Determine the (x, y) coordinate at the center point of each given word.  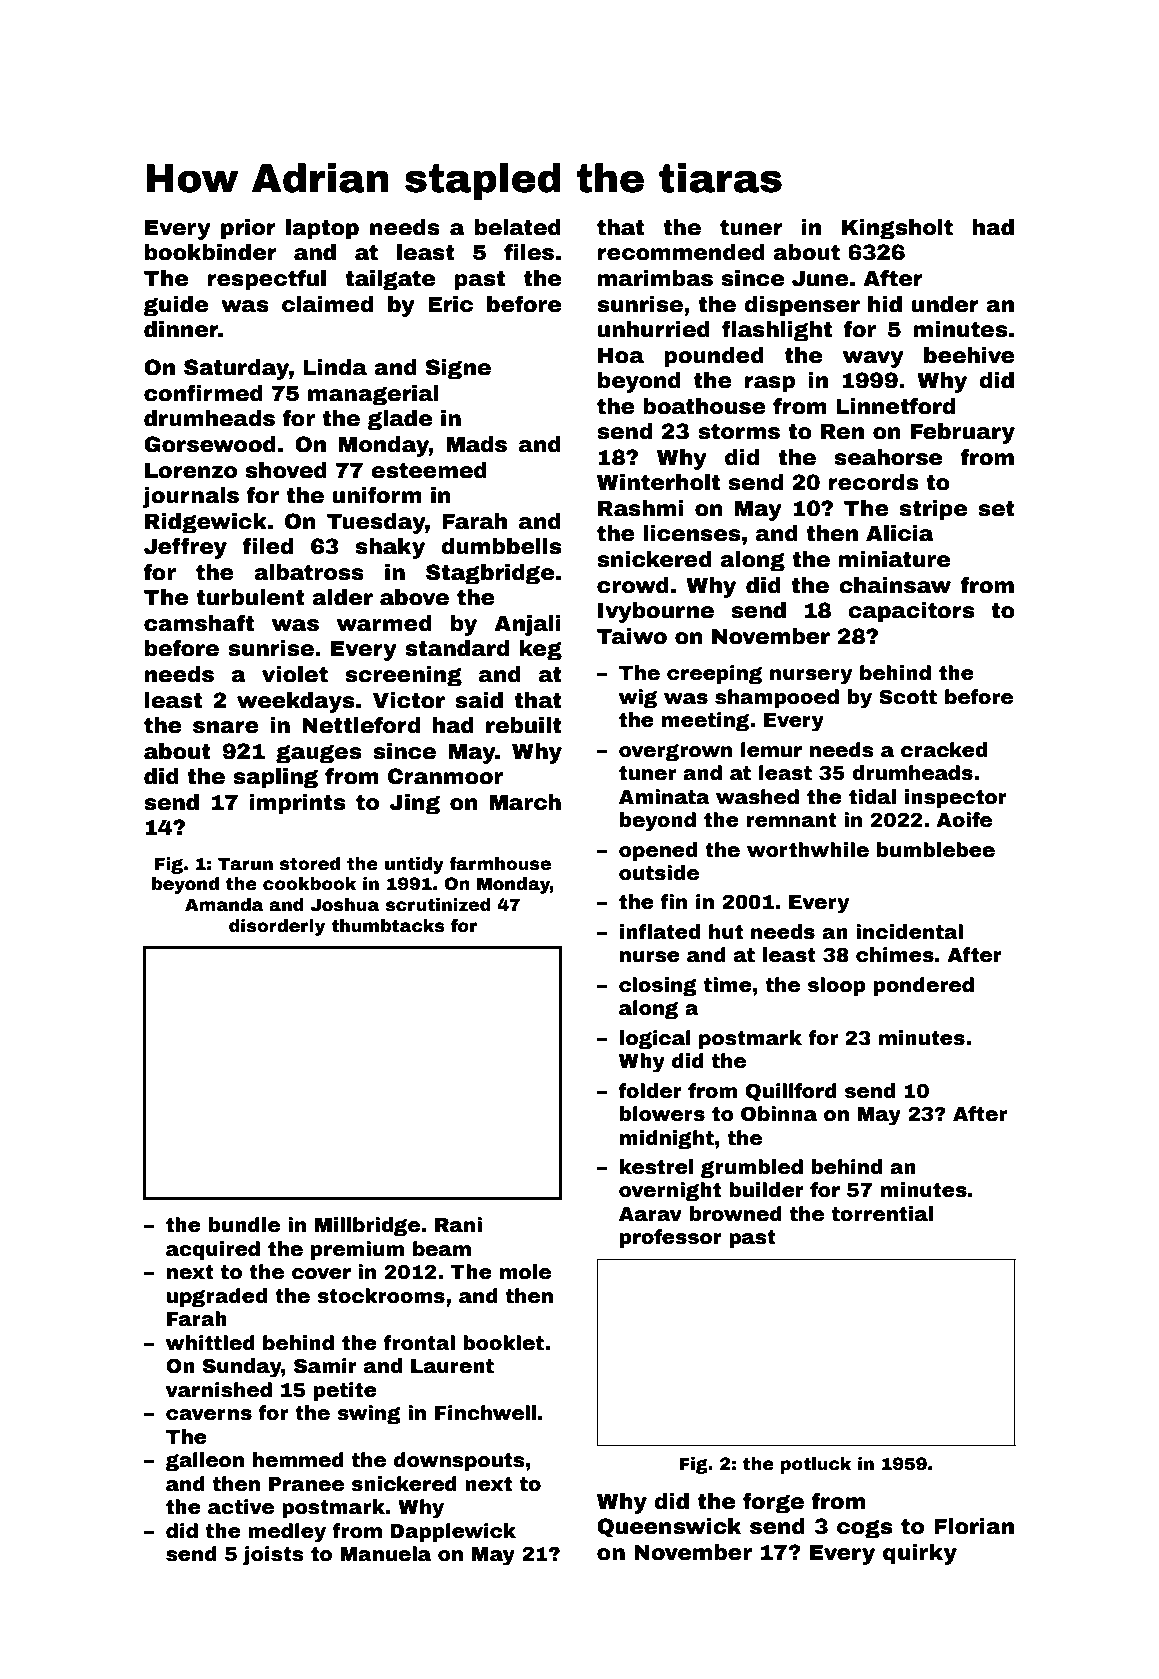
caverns (209, 1415)
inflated (660, 932)
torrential (882, 1214)
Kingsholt (897, 229)
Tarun (245, 864)
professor (671, 1238)
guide (175, 306)
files (529, 252)
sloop (837, 986)
